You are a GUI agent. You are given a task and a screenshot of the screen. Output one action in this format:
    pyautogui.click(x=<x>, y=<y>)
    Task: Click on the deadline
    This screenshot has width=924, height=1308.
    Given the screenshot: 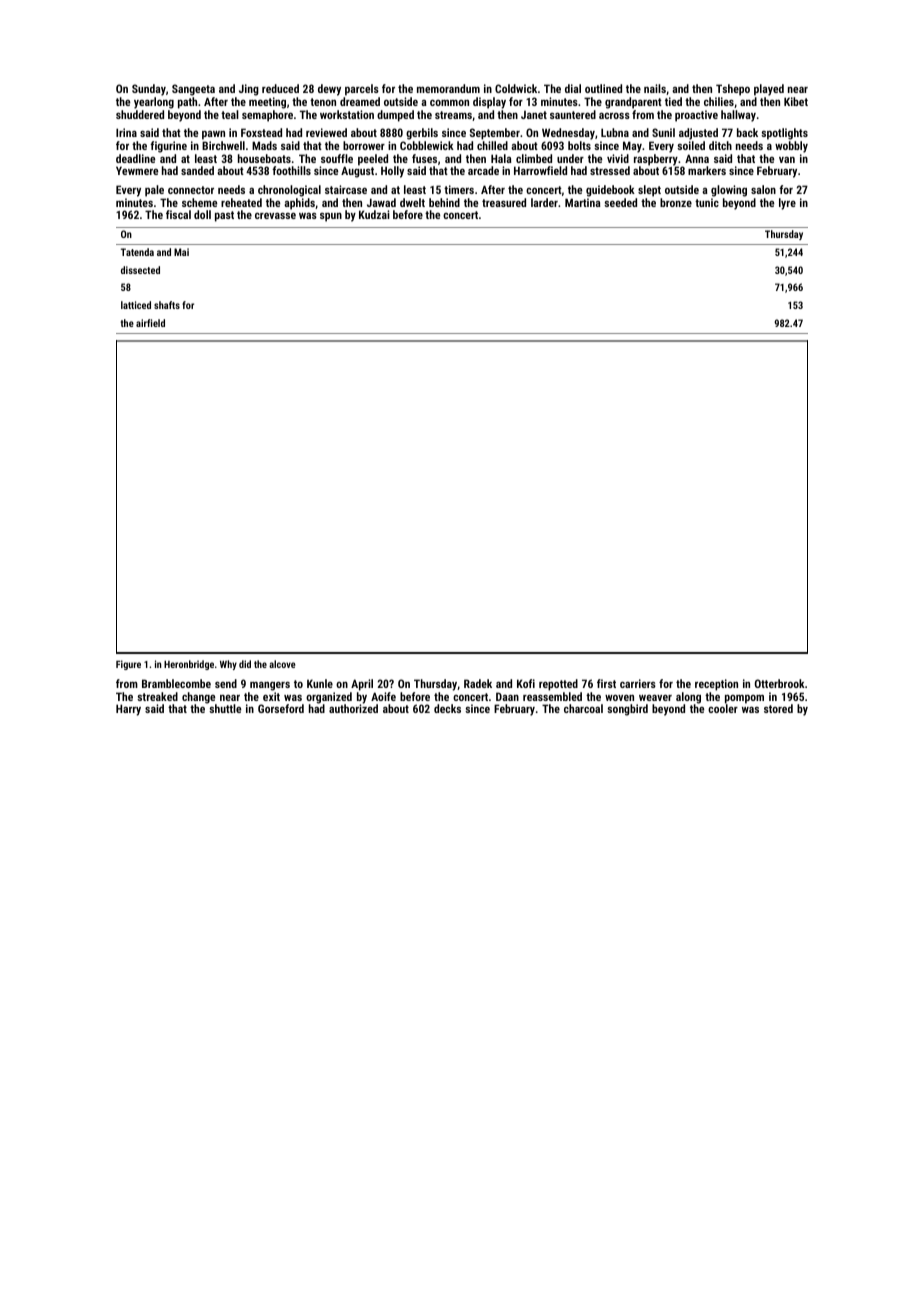 What is the action you would take?
    pyautogui.click(x=135, y=158)
